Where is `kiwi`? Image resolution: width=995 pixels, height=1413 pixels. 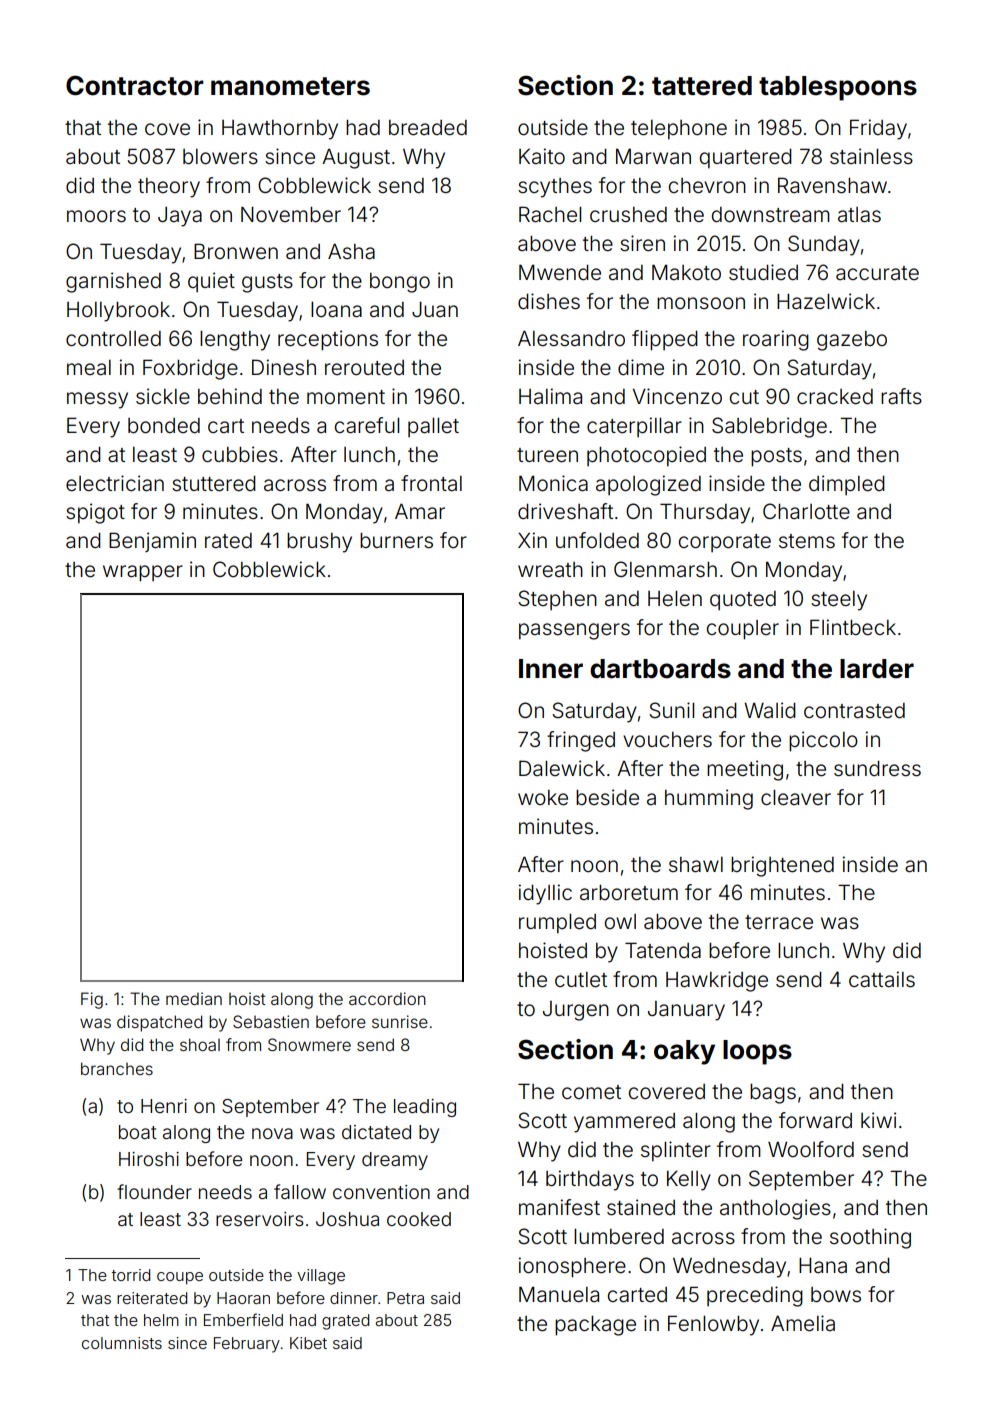 kiwi is located at coordinates (878, 1120).
